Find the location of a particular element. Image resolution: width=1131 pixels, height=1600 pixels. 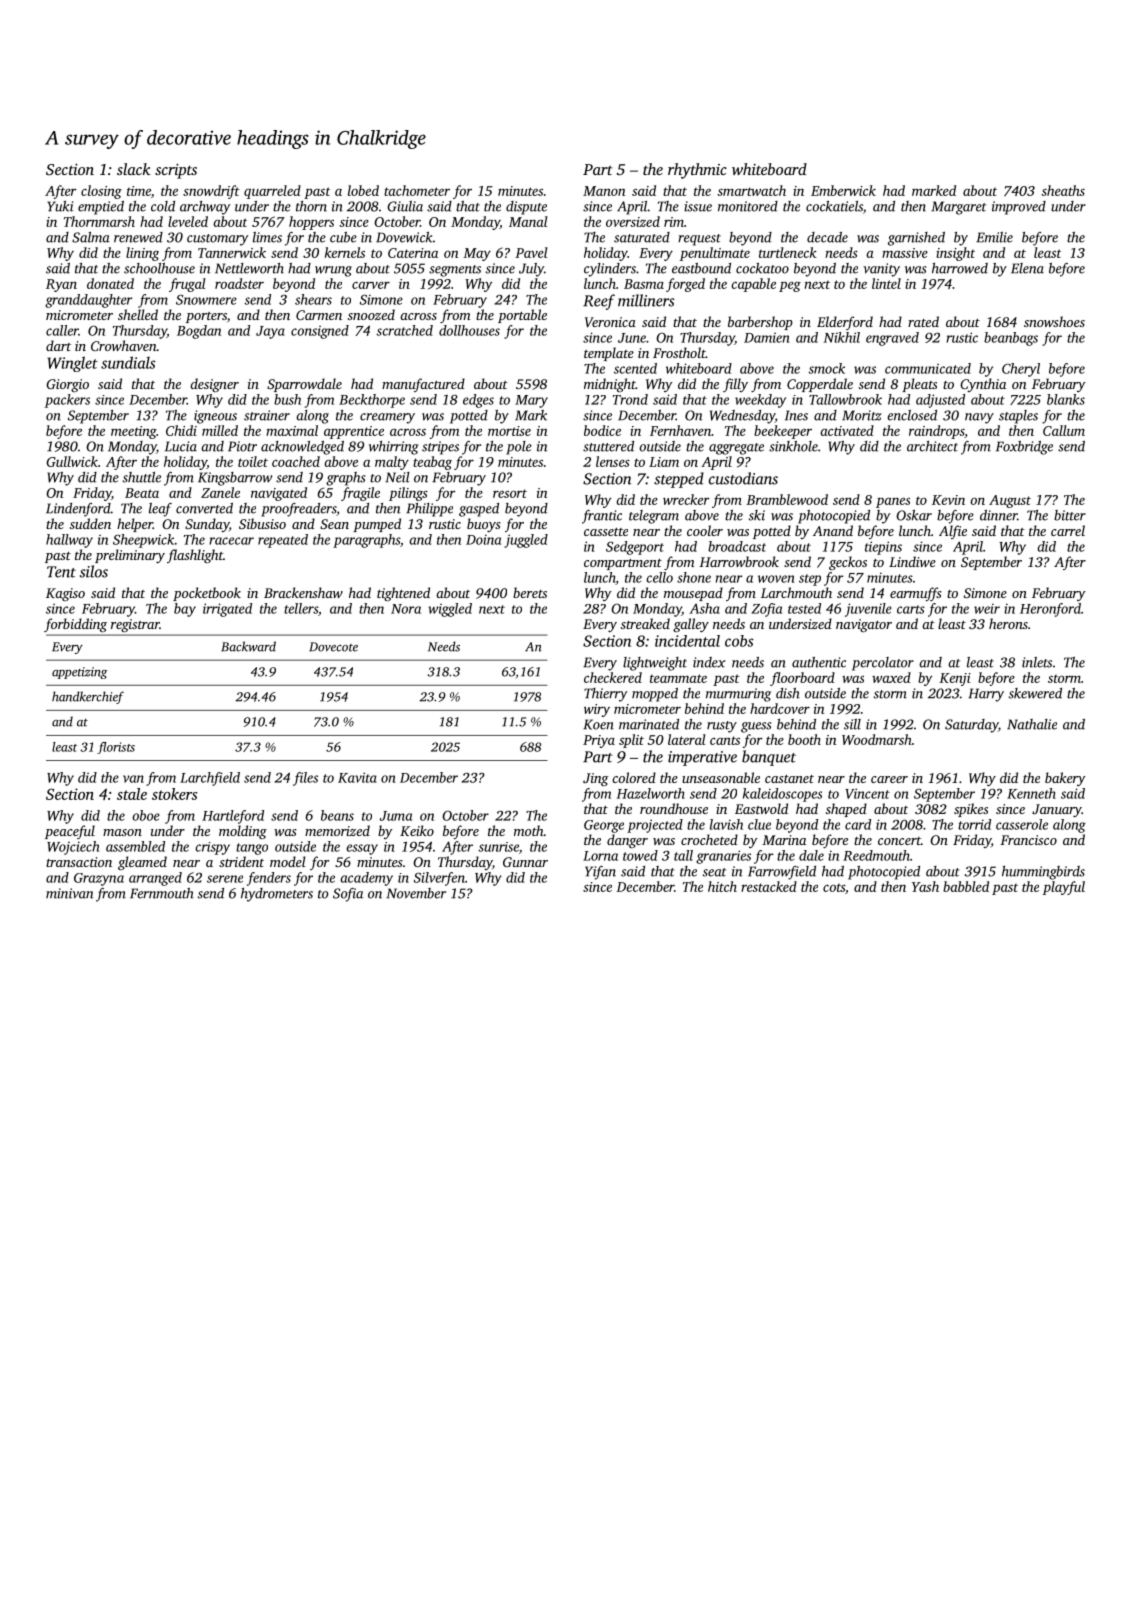

hitch is located at coordinates (722, 886).
